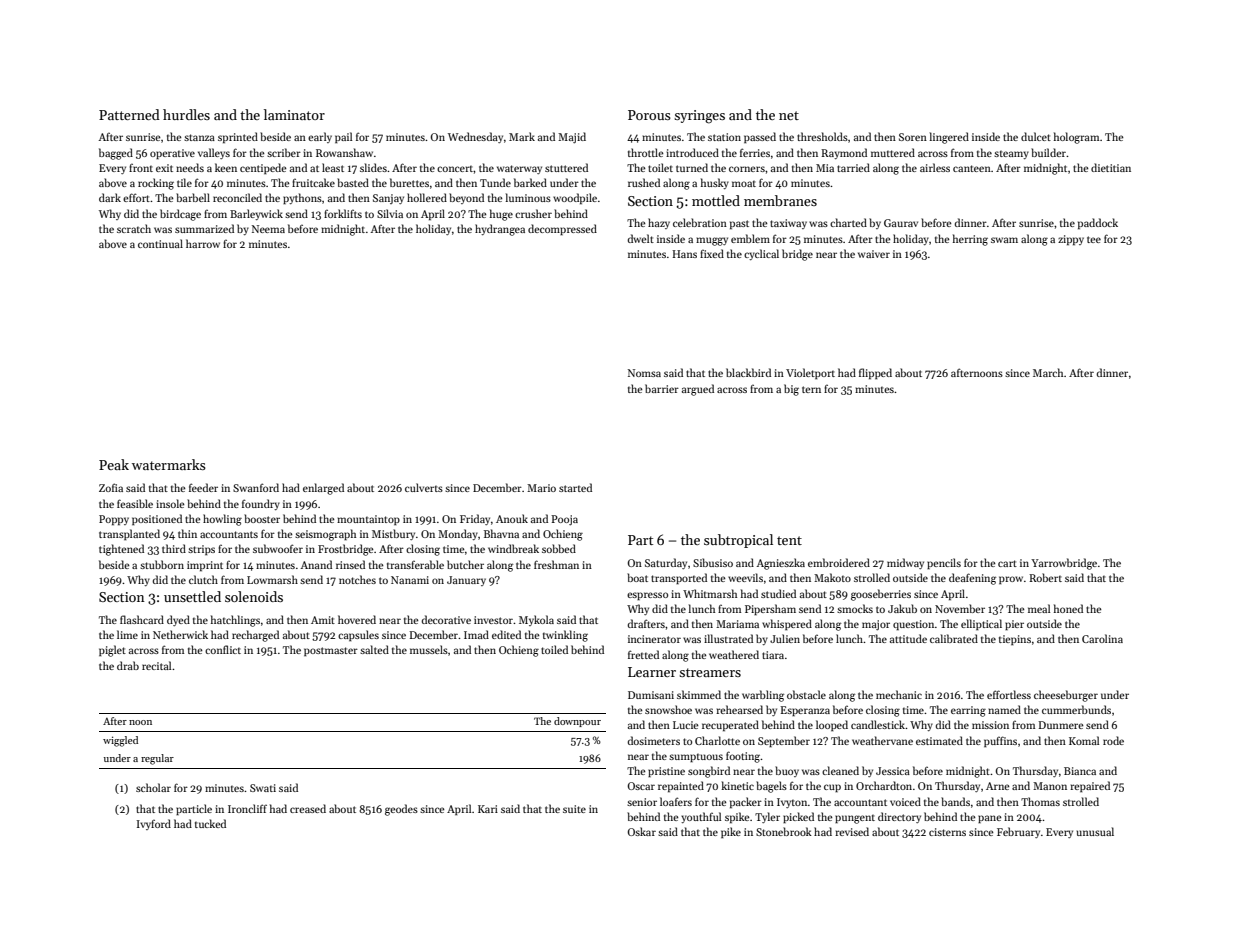 Image resolution: width=1233 pixels, height=952 pixels. What do you see at coordinates (1071, 240) in the screenshot?
I see `zippy` at bounding box center [1071, 240].
